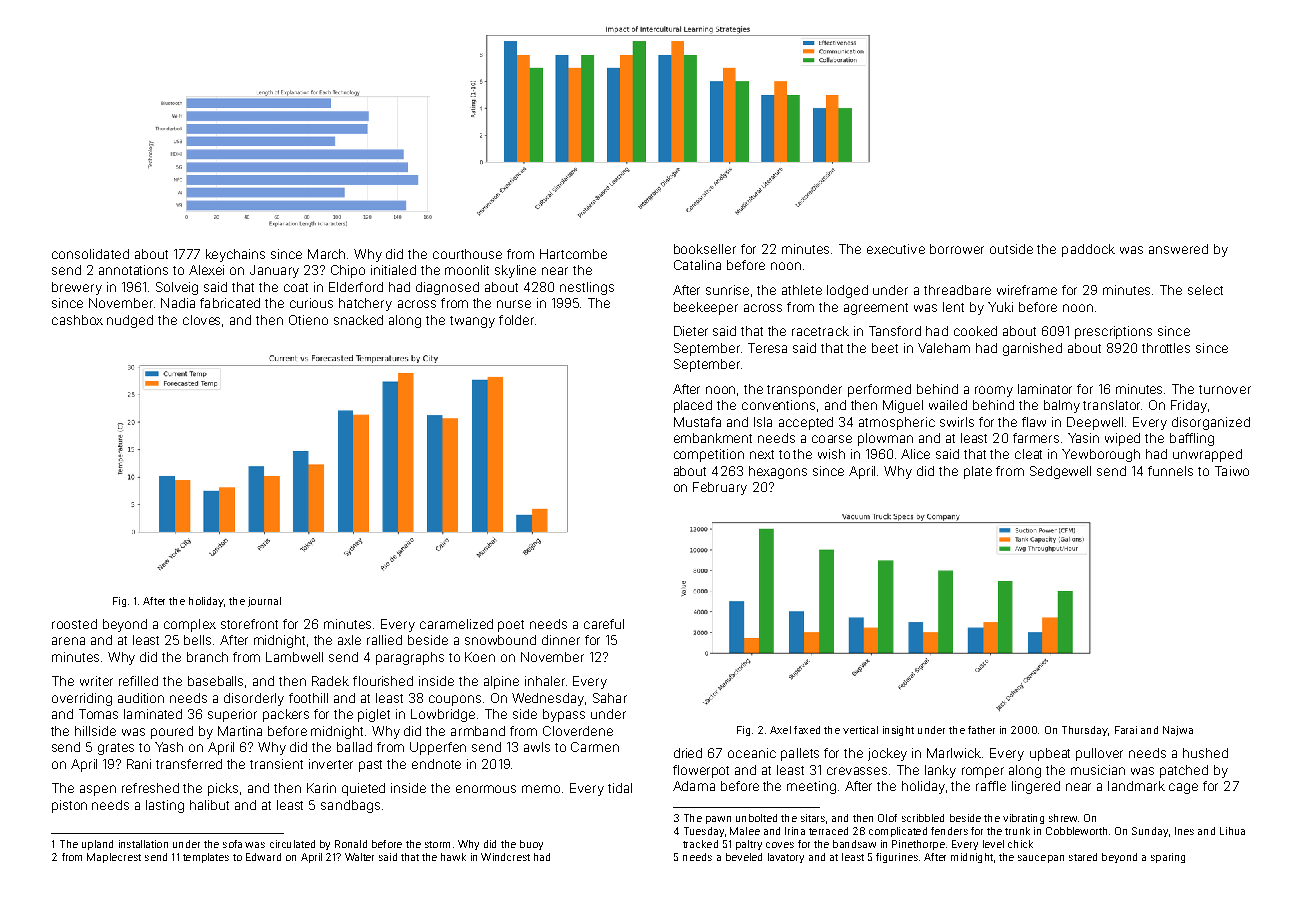 Image resolution: width=1308 pixels, height=924 pixels. What do you see at coordinates (898, 731) in the page?
I see `insight` at bounding box center [898, 731].
